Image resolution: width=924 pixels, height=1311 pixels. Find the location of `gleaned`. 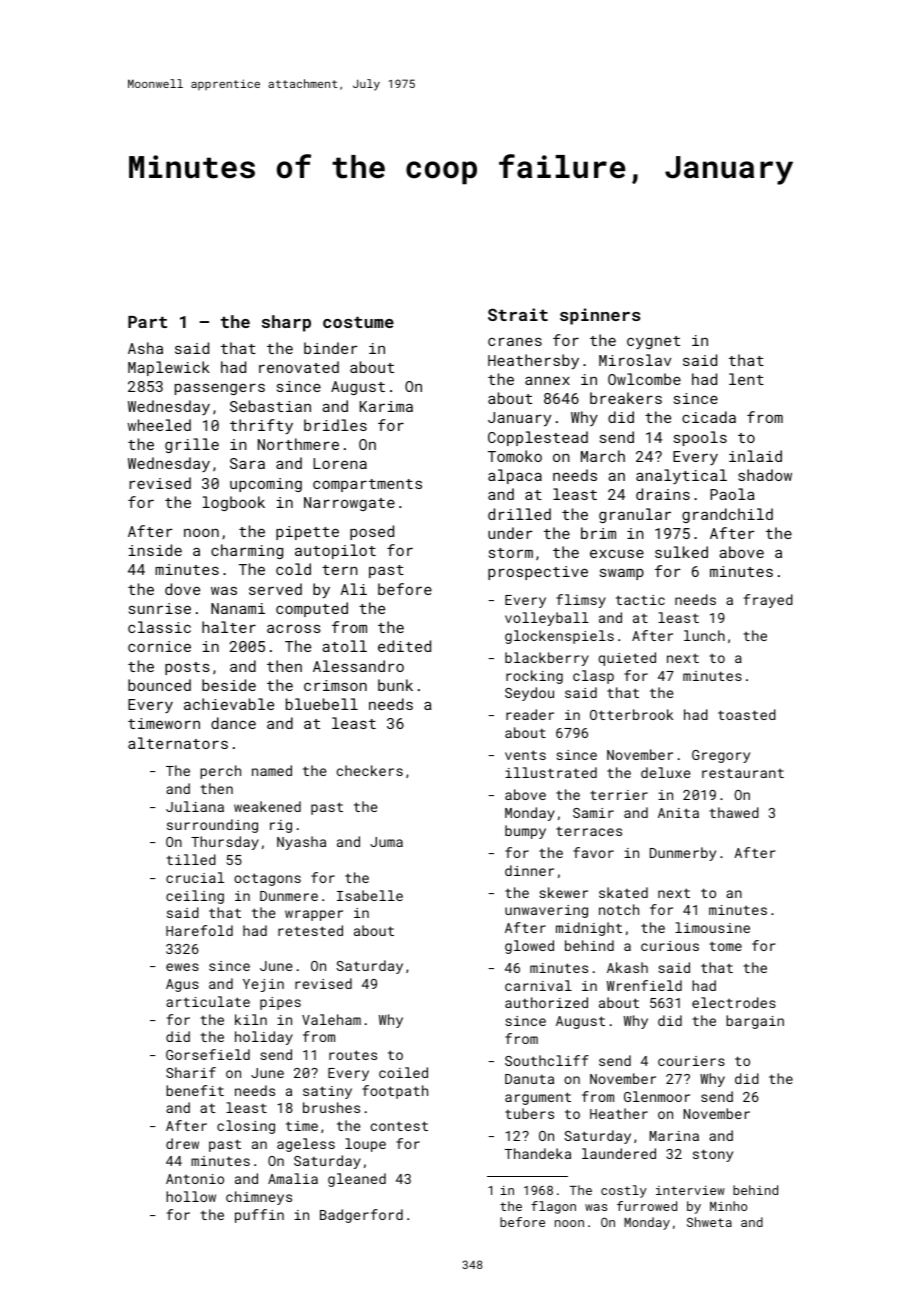

gleaned is located at coordinates (357, 1180).
